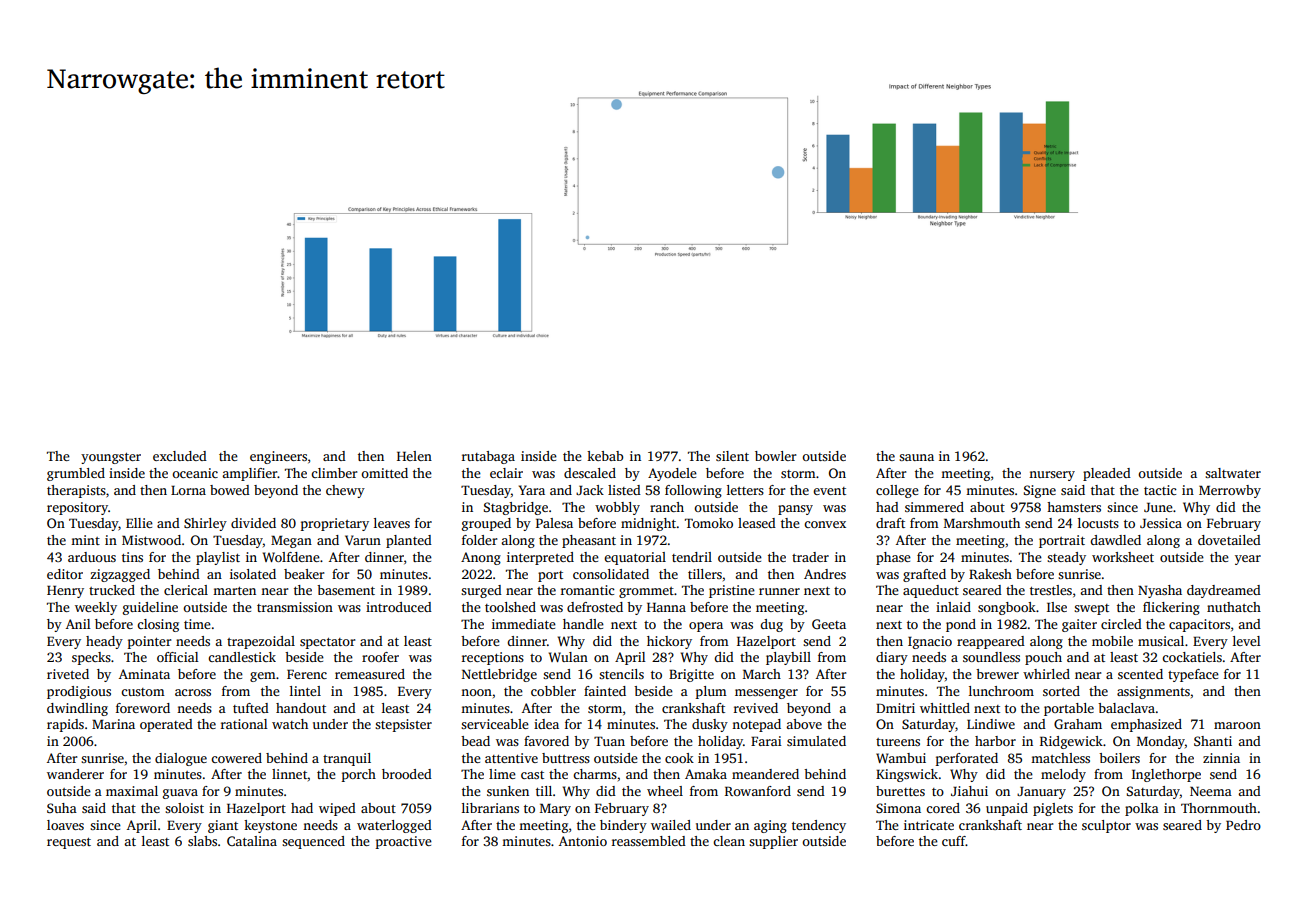 This document has height=924, width=1308. Describe the element at coordinates (69, 843) in the document. I see `request` at that location.
